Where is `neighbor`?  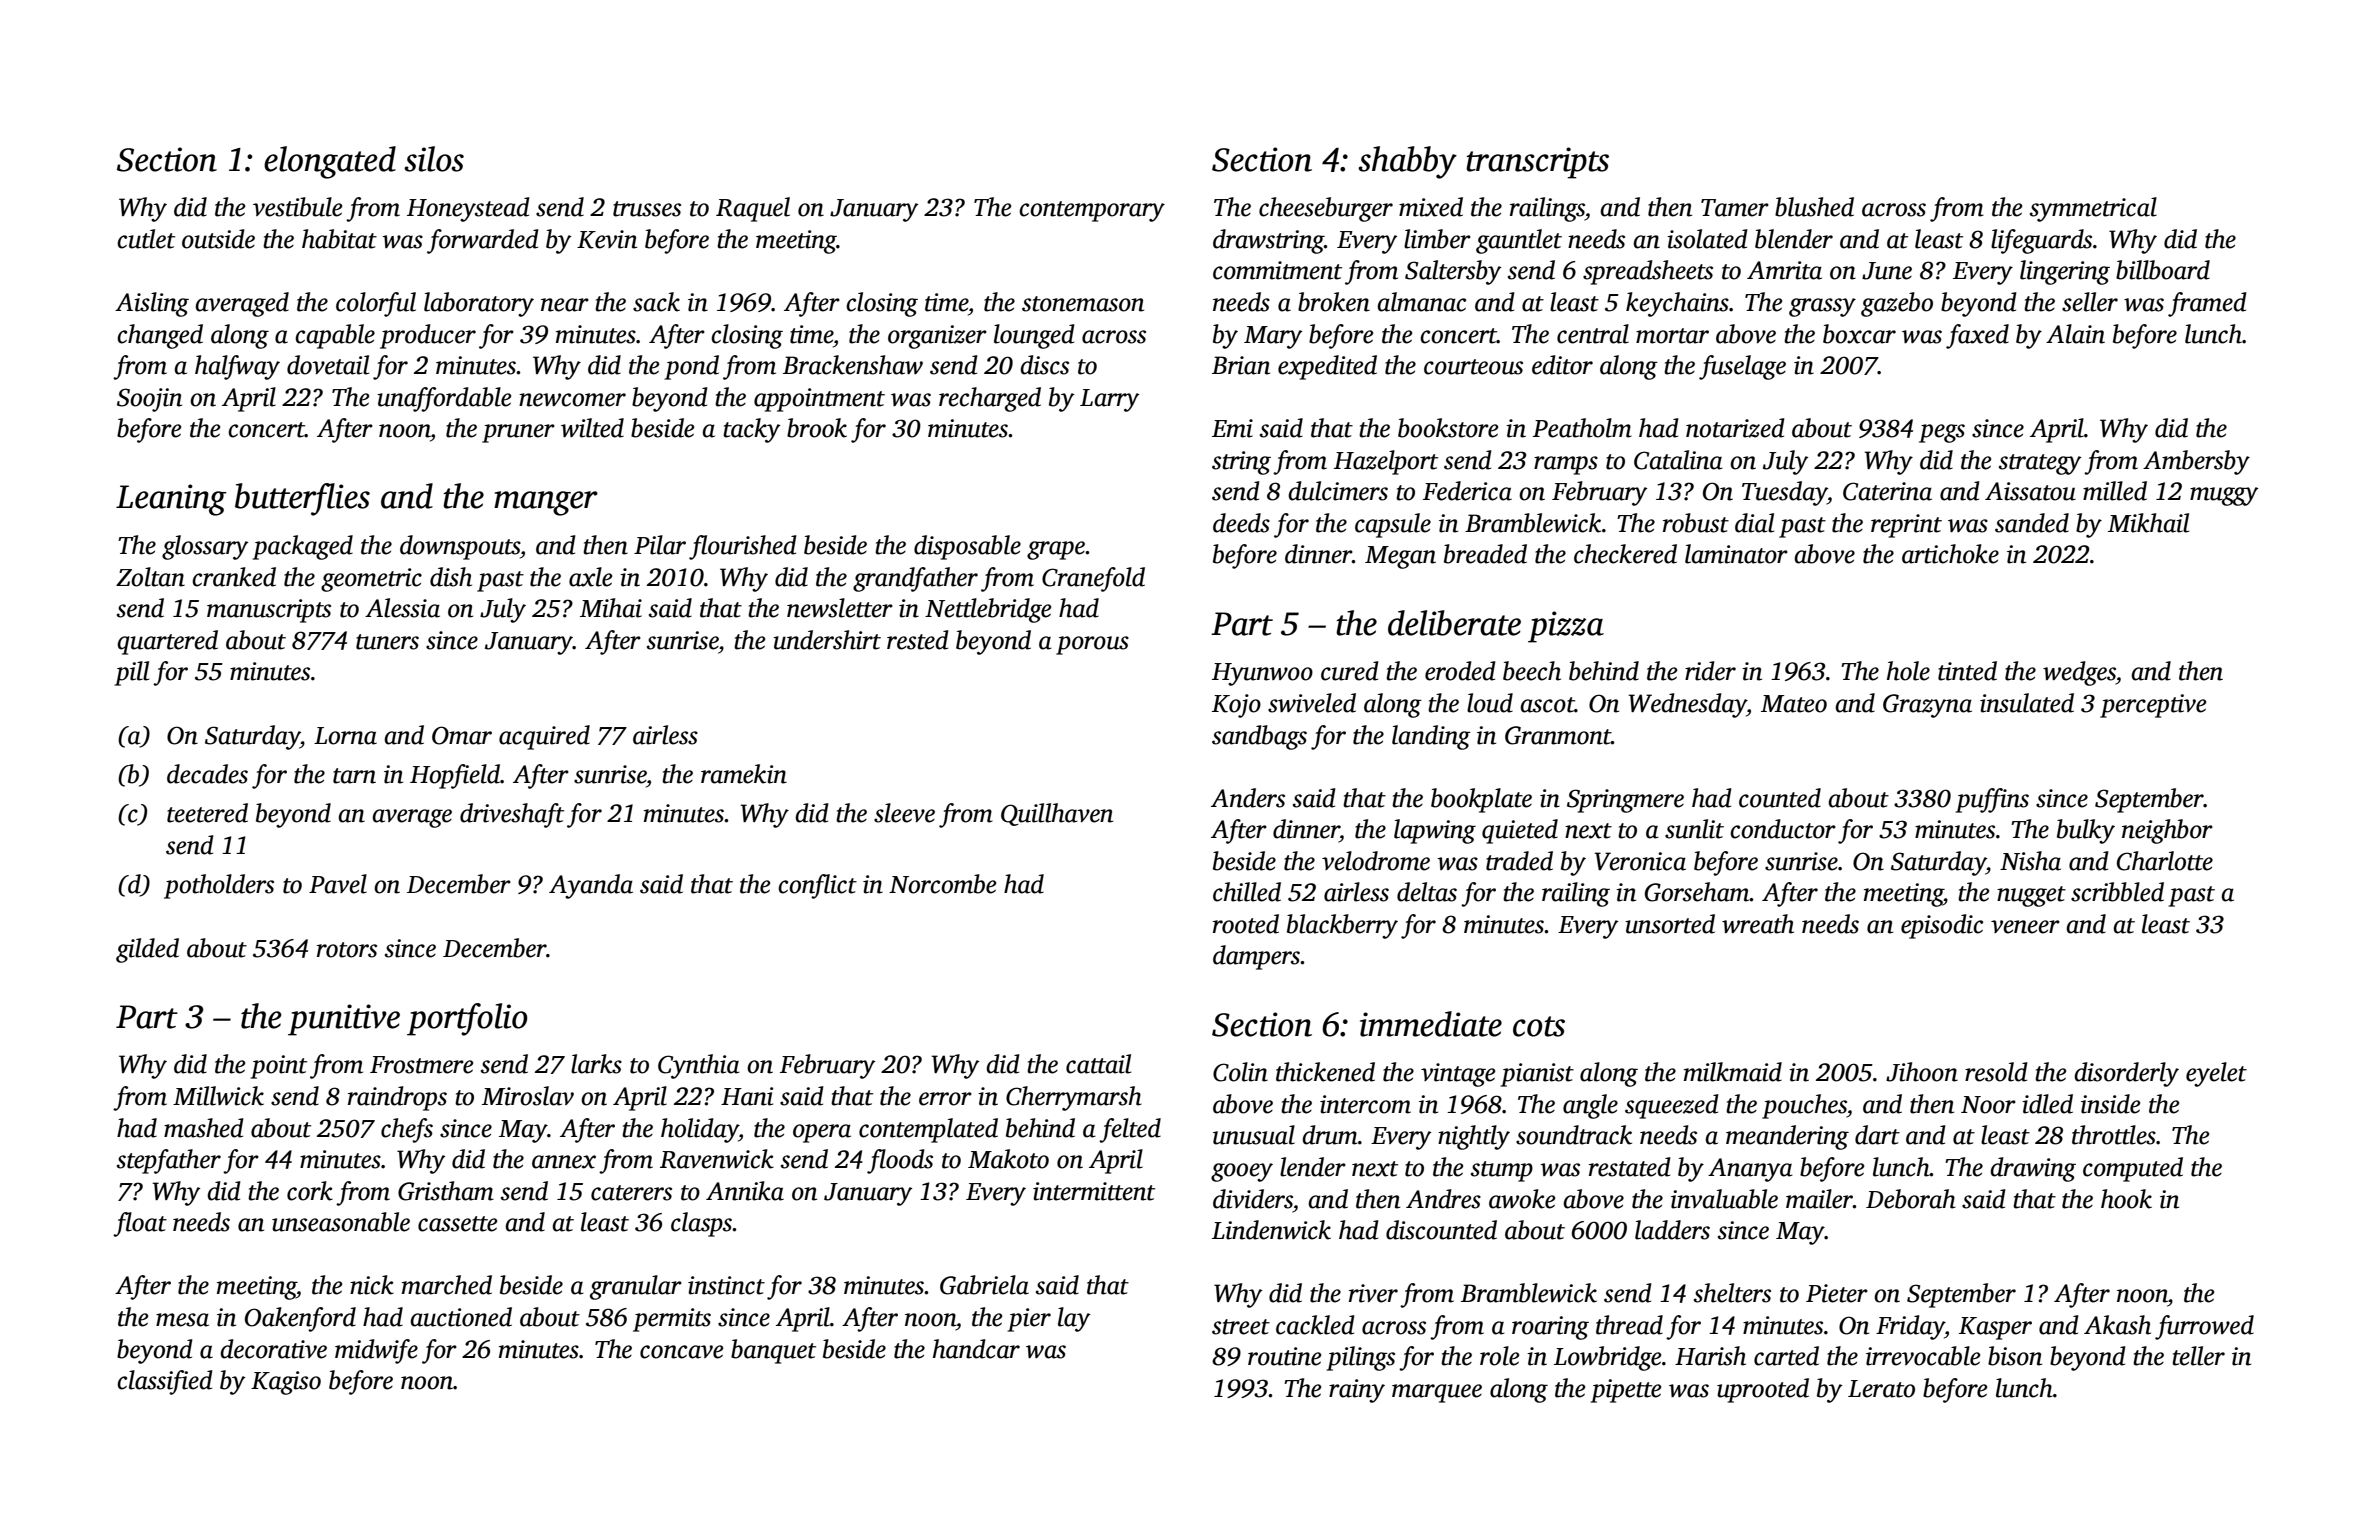
neighbor is located at coordinates (2167, 831).
